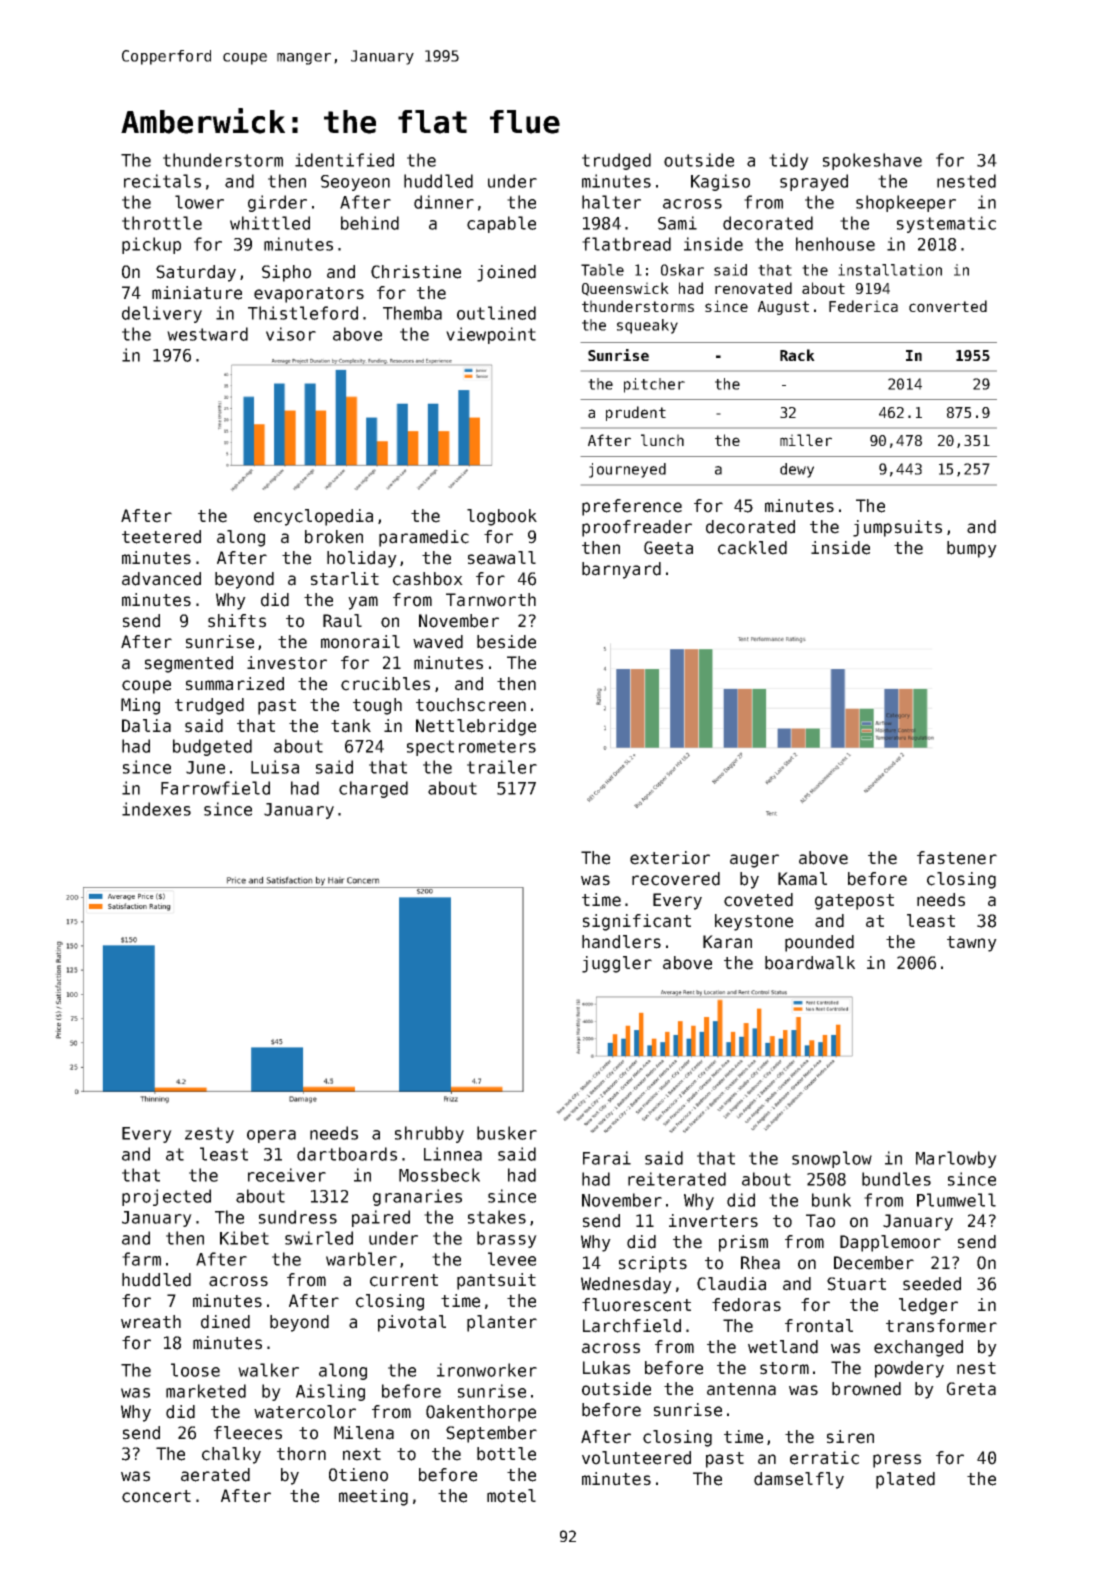 The height and width of the screenshot is (1581, 1118). I want to click on joined, so click(506, 273).
